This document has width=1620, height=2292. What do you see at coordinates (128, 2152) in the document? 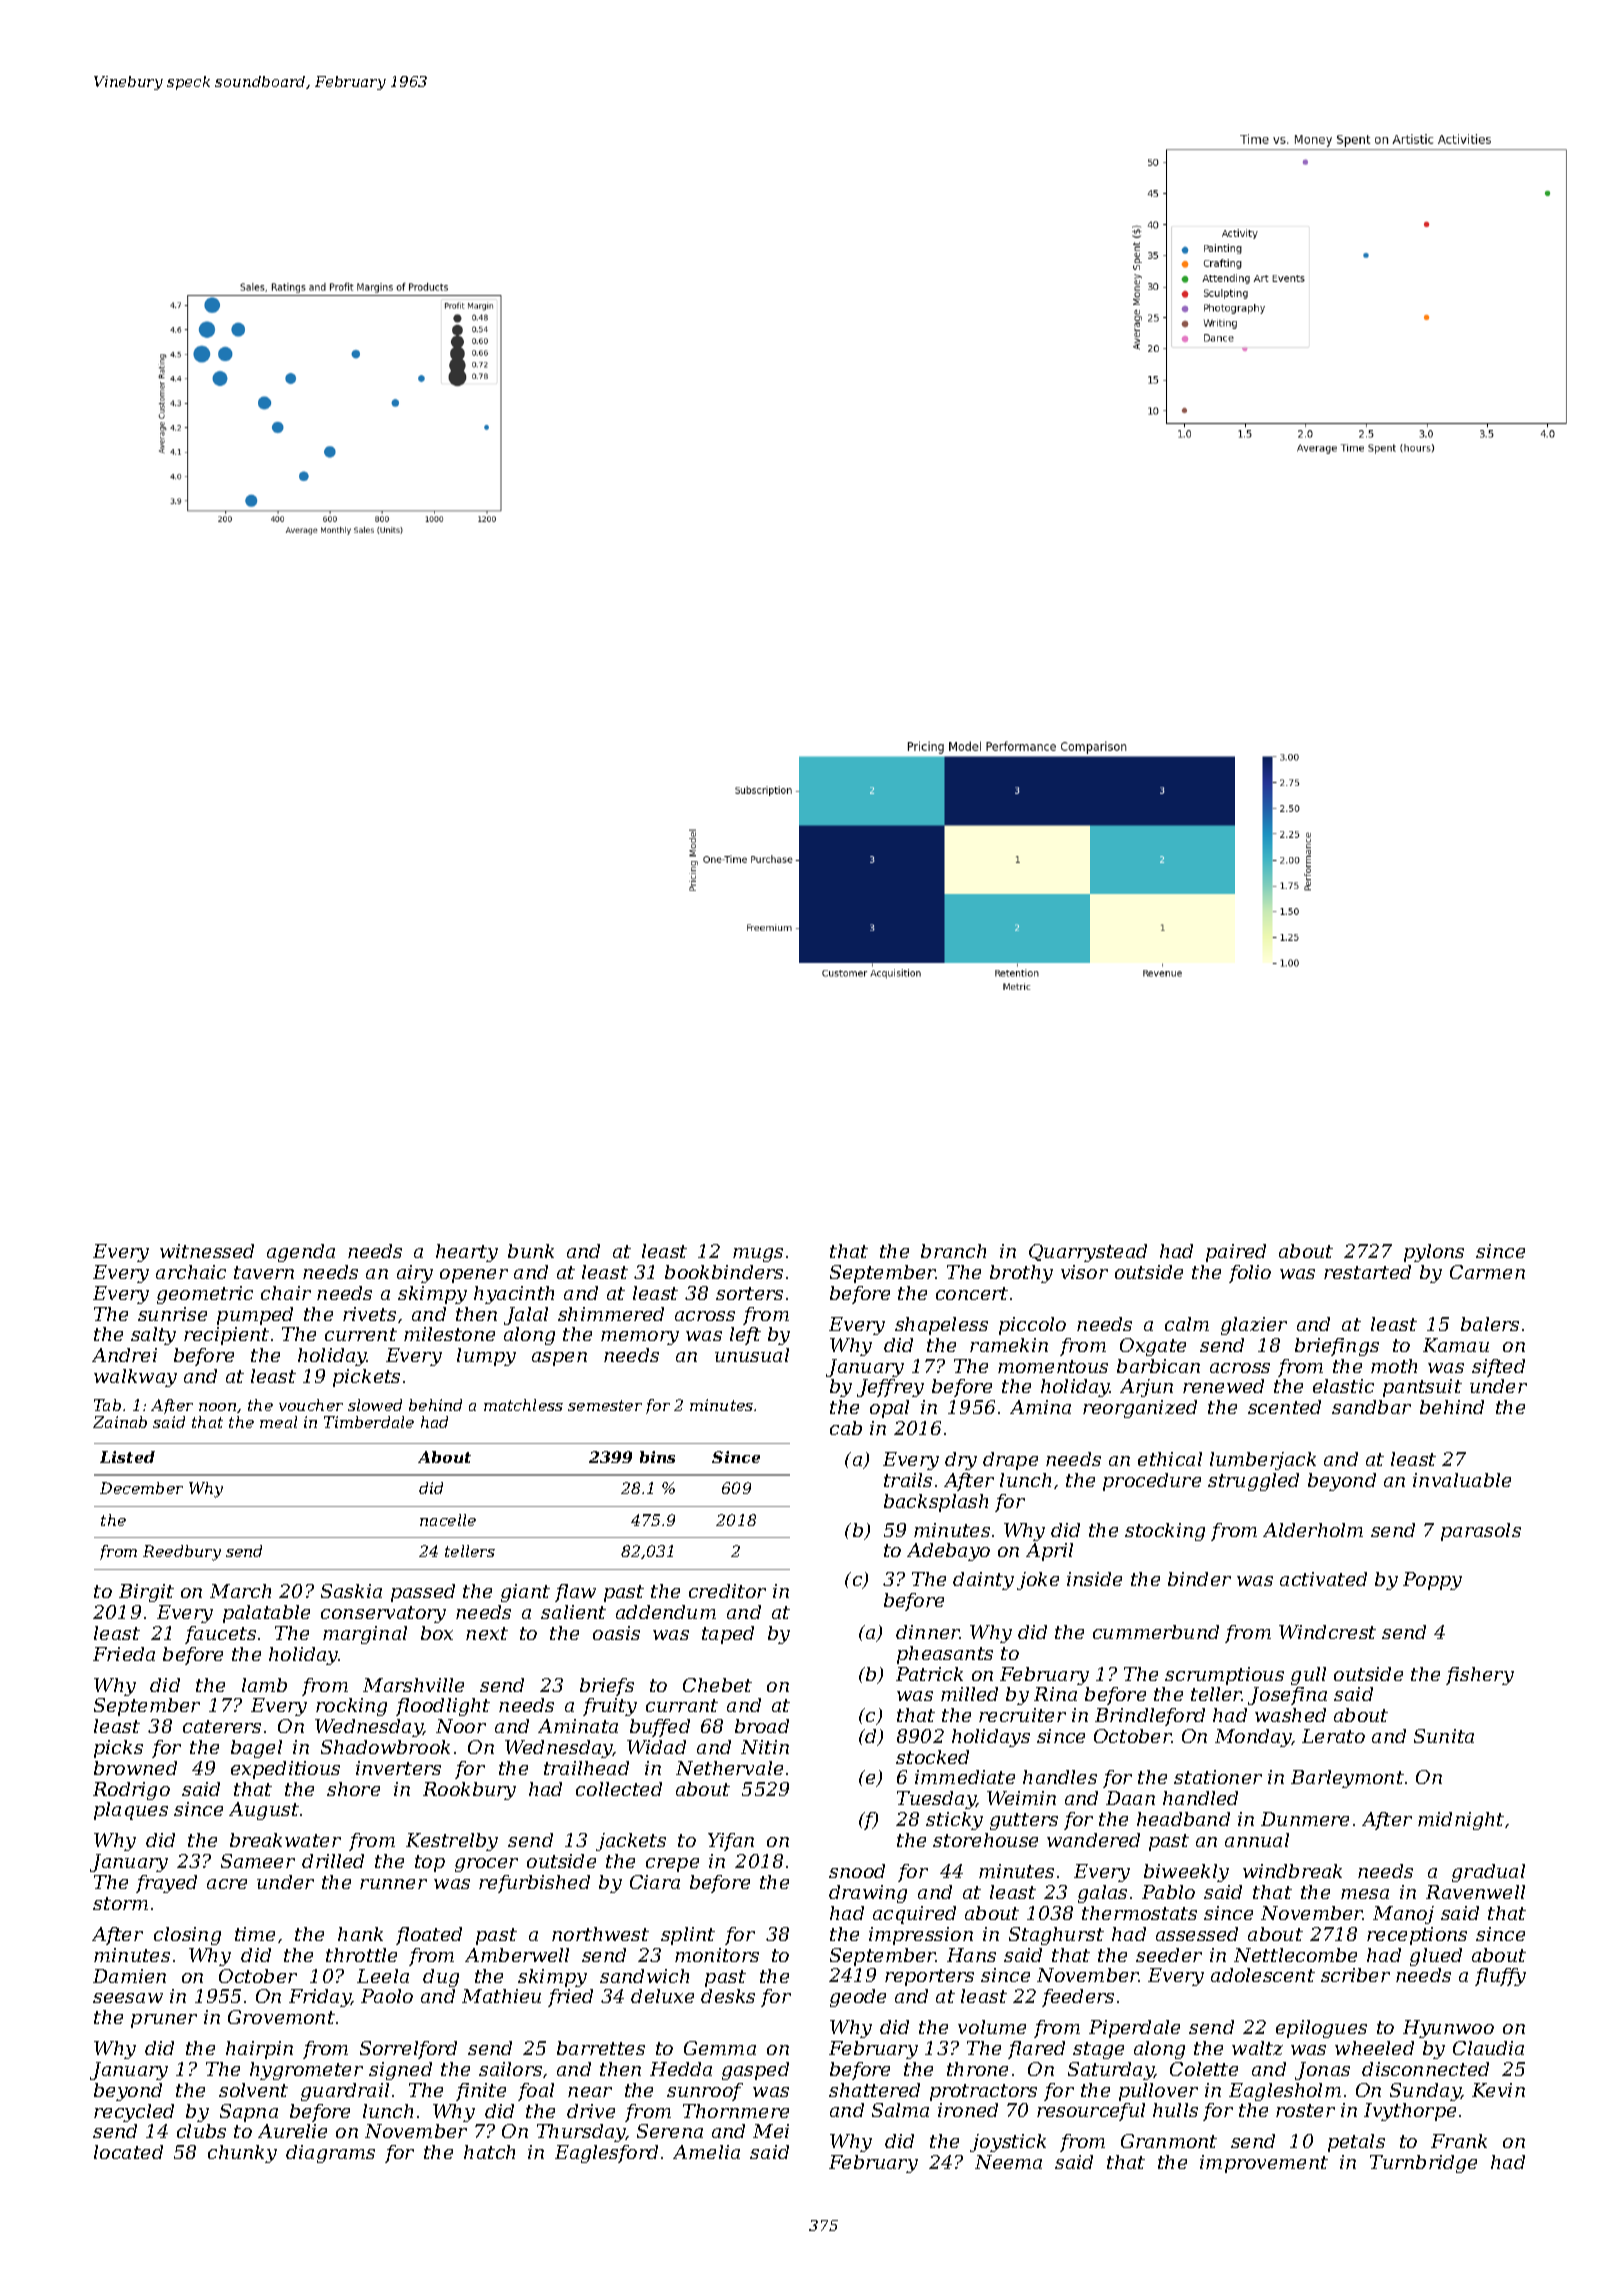
I see `located` at bounding box center [128, 2152].
